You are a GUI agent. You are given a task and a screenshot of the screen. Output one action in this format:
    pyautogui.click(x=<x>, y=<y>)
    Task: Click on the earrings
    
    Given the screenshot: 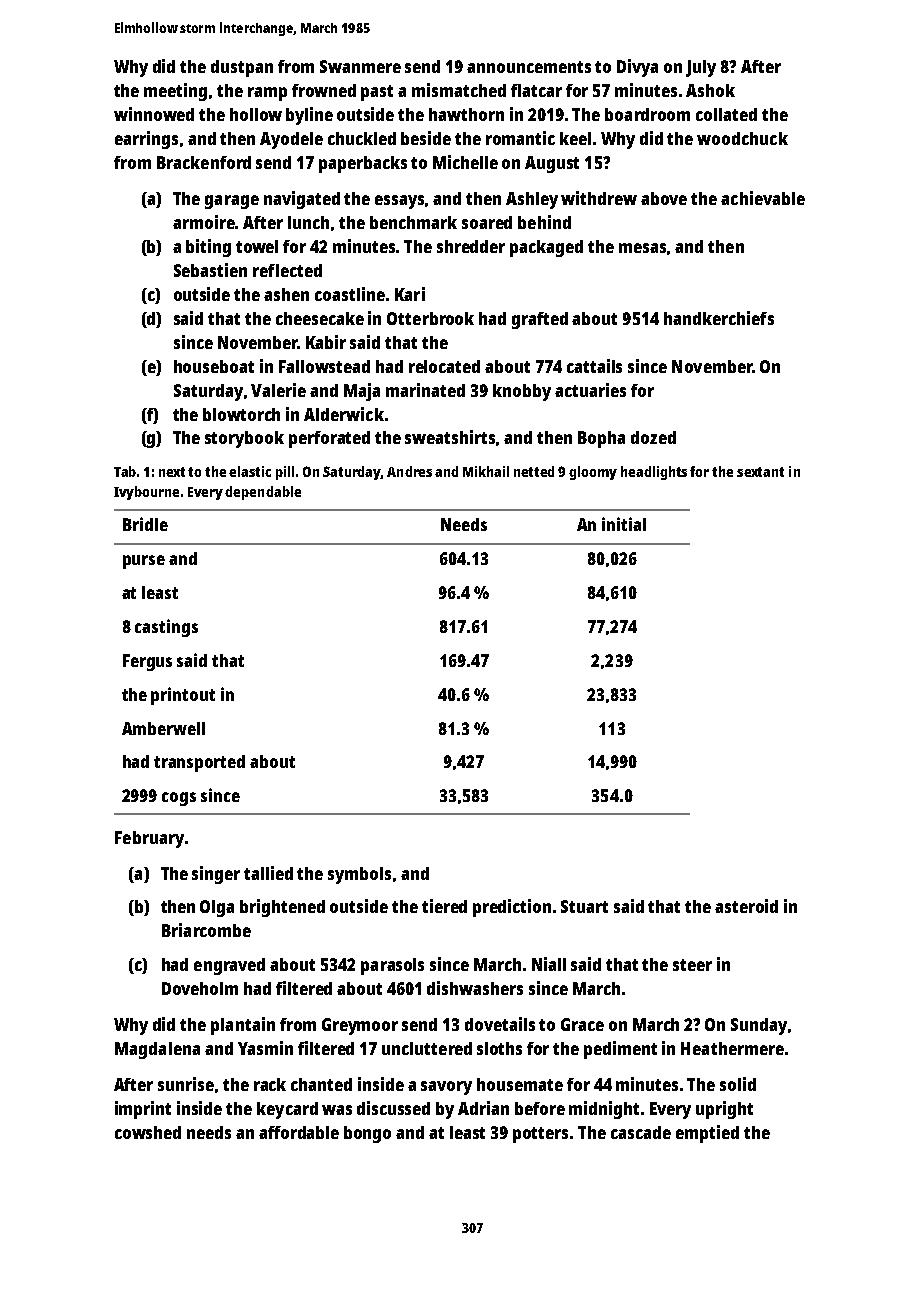 What is the action you would take?
    pyautogui.click(x=146, y=140)
